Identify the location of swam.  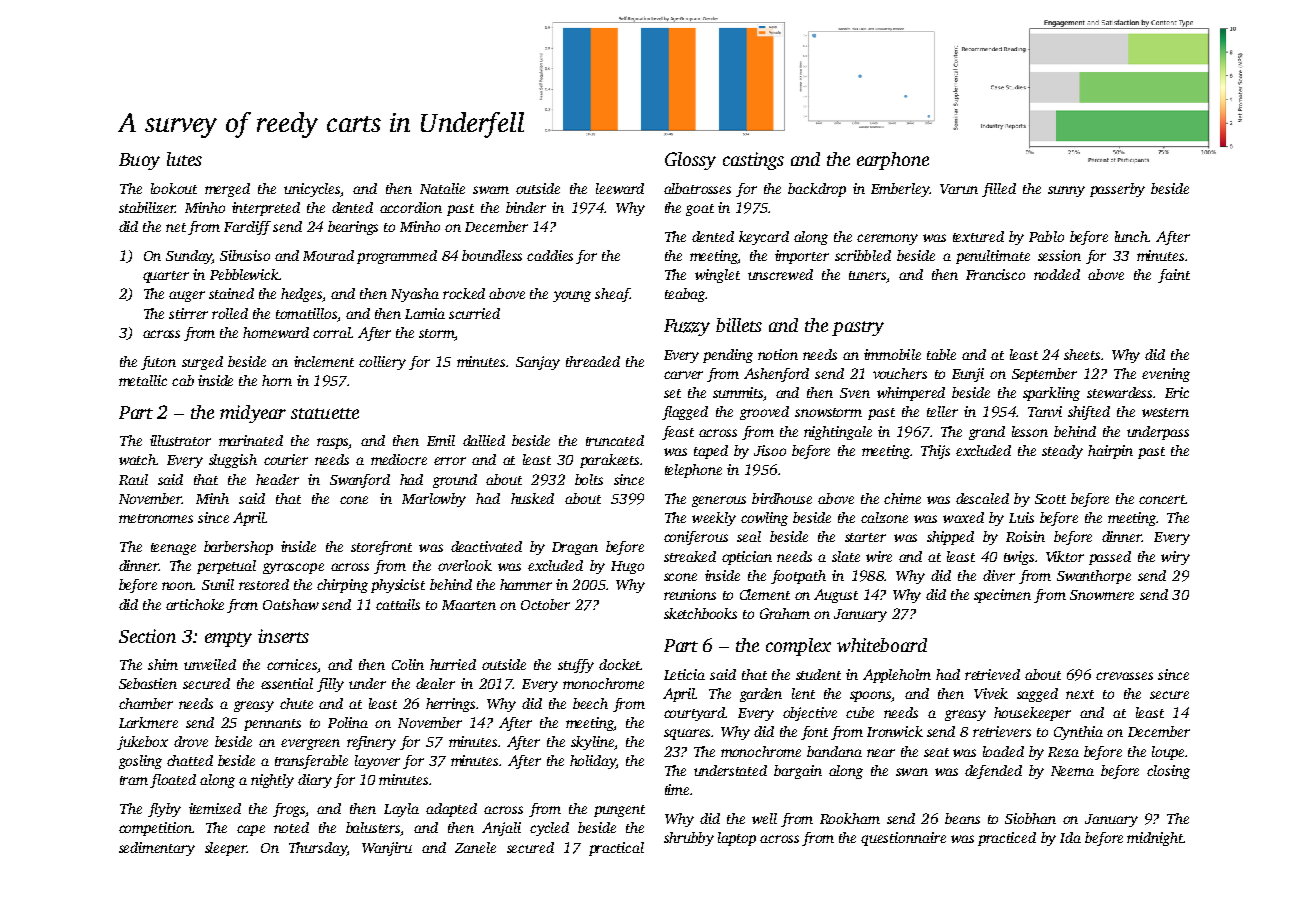
(491, 190).
